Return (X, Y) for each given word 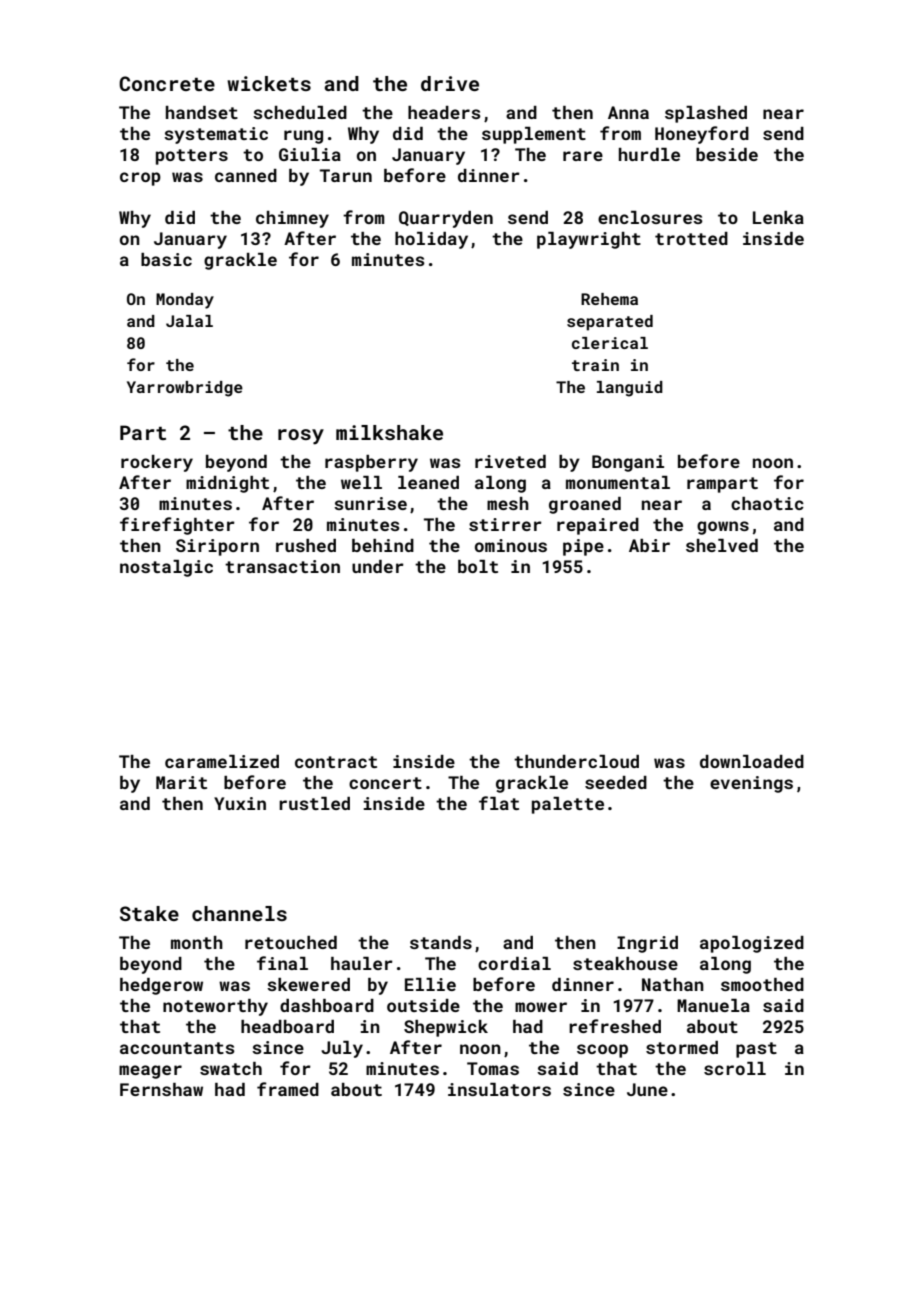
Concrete (167, 83)
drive (450, 83)
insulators (499, 1089)
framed (288, 1089)
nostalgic (166, 568)
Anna (628, 112)
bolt (478, 566)
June (647, 1089)
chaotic (767, 503)
